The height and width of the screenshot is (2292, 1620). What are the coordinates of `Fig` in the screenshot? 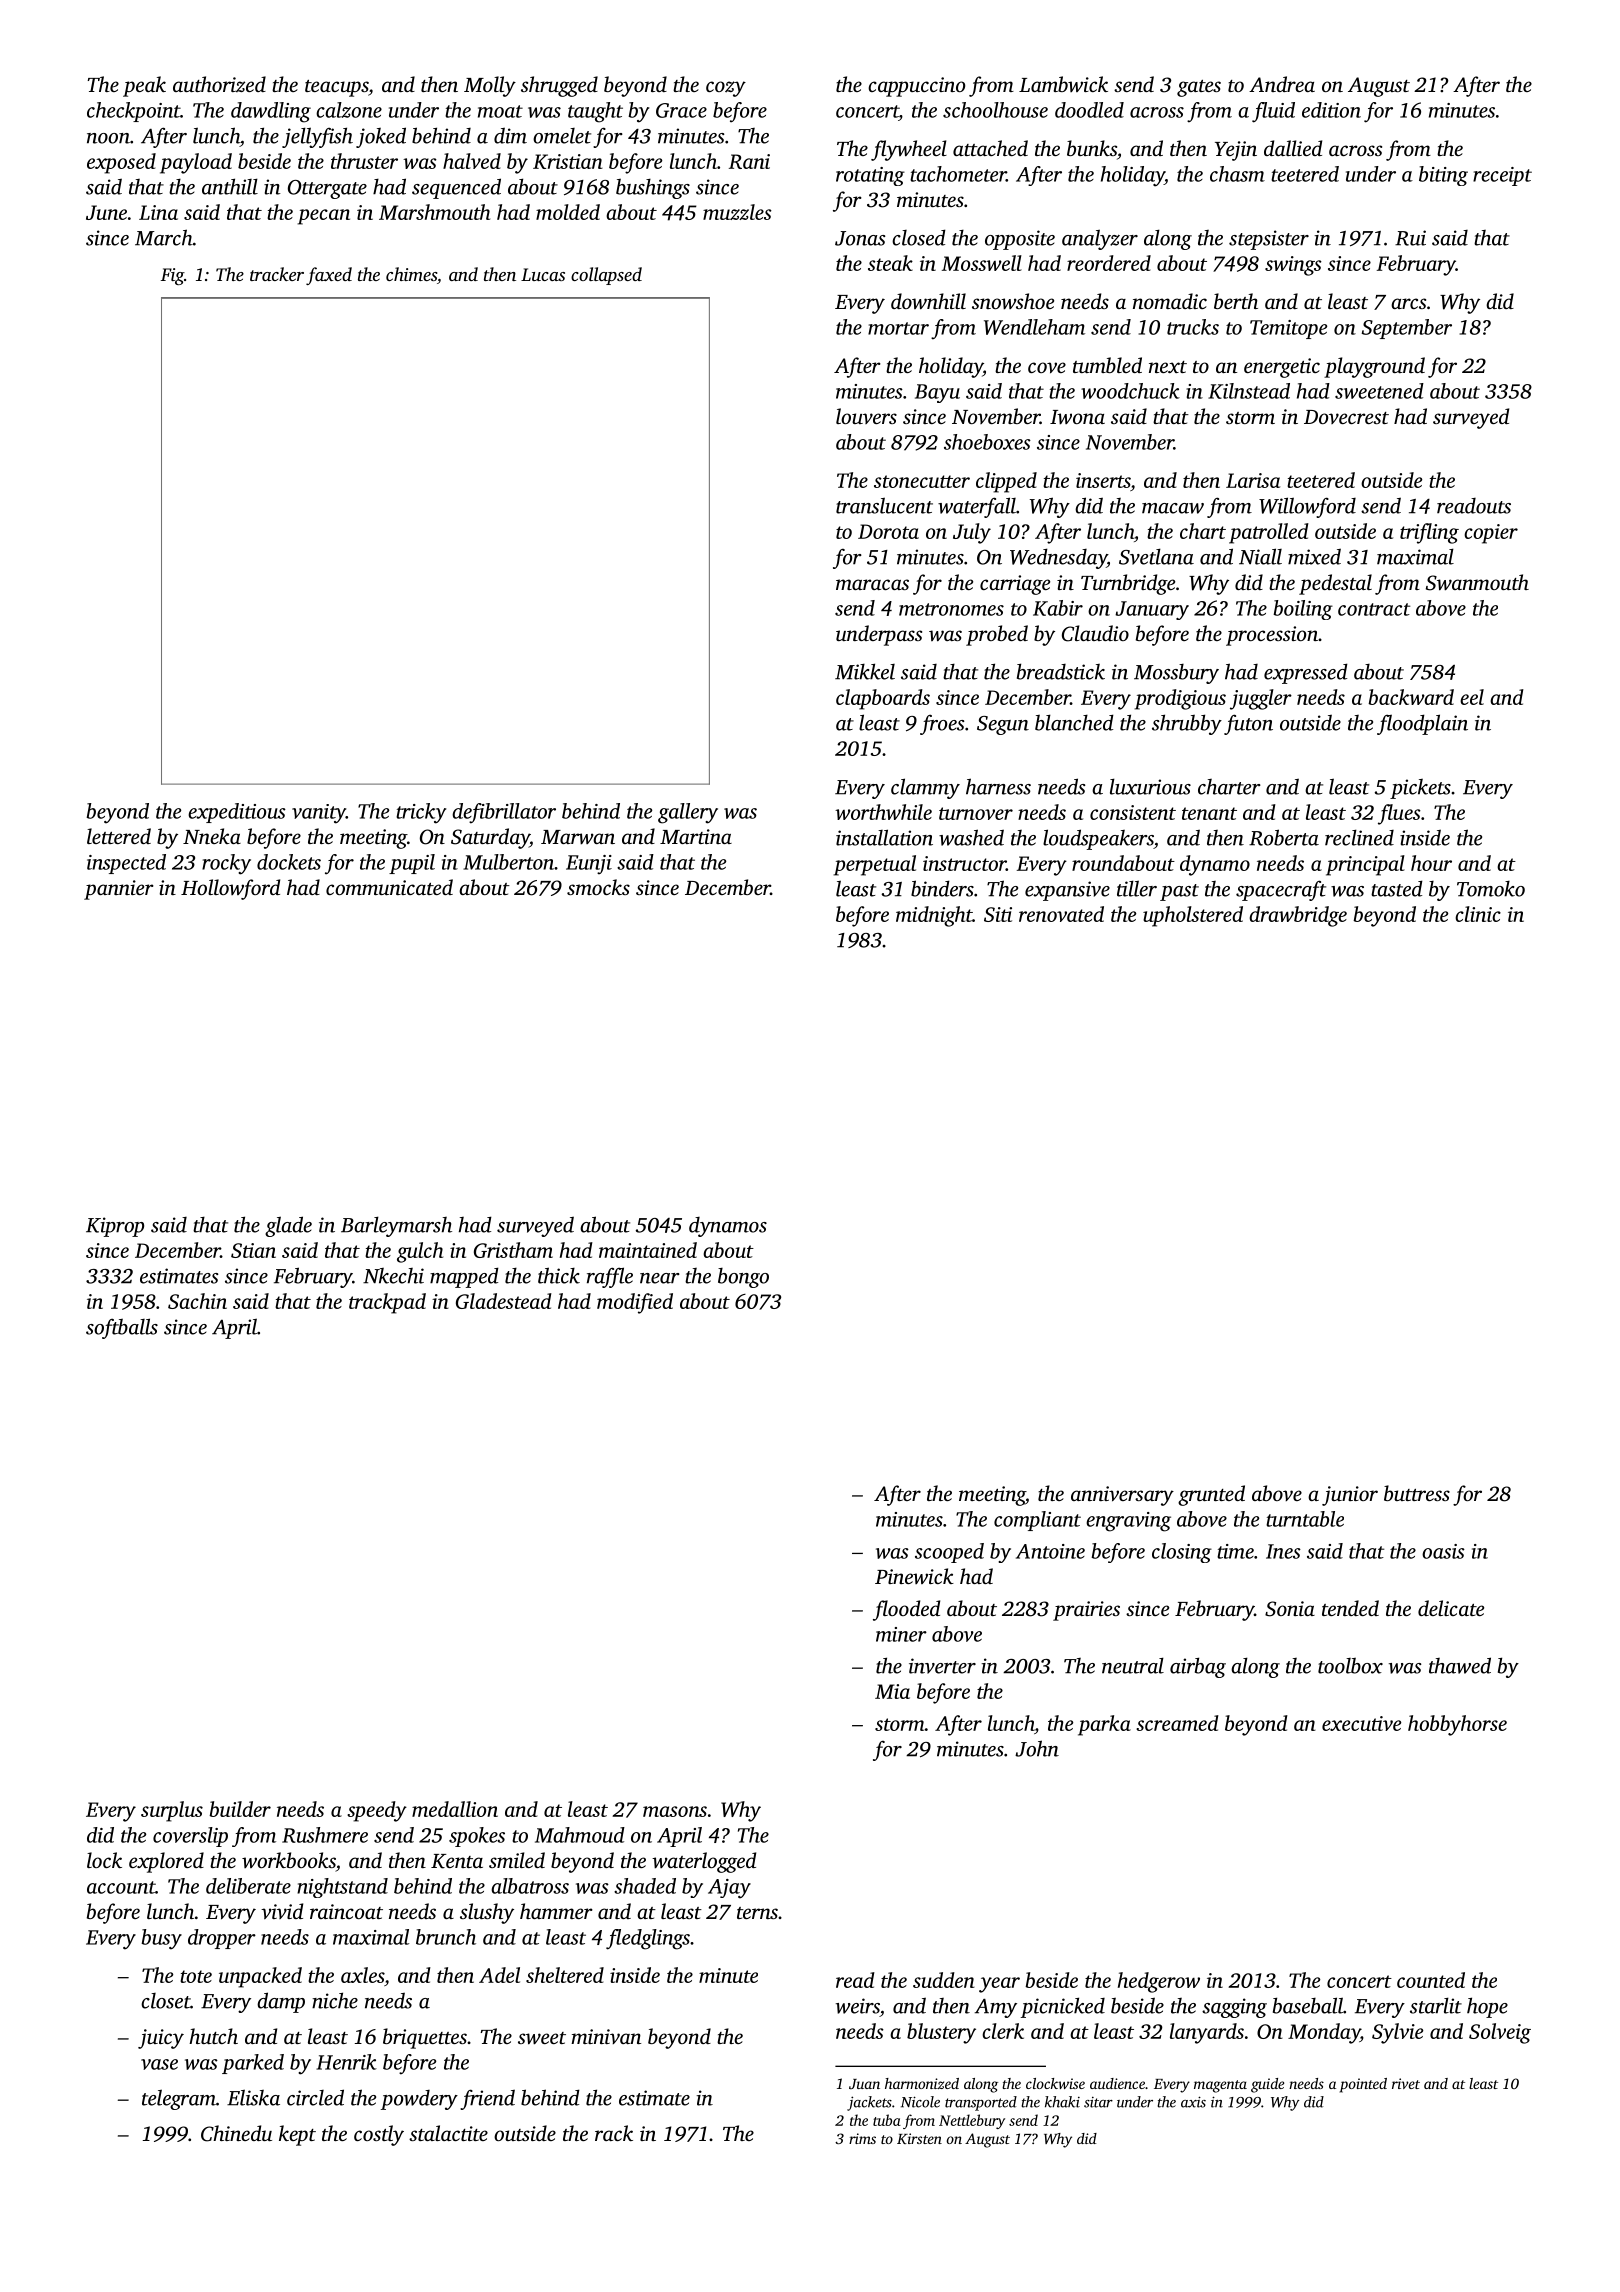 It's located at (172, 276).
